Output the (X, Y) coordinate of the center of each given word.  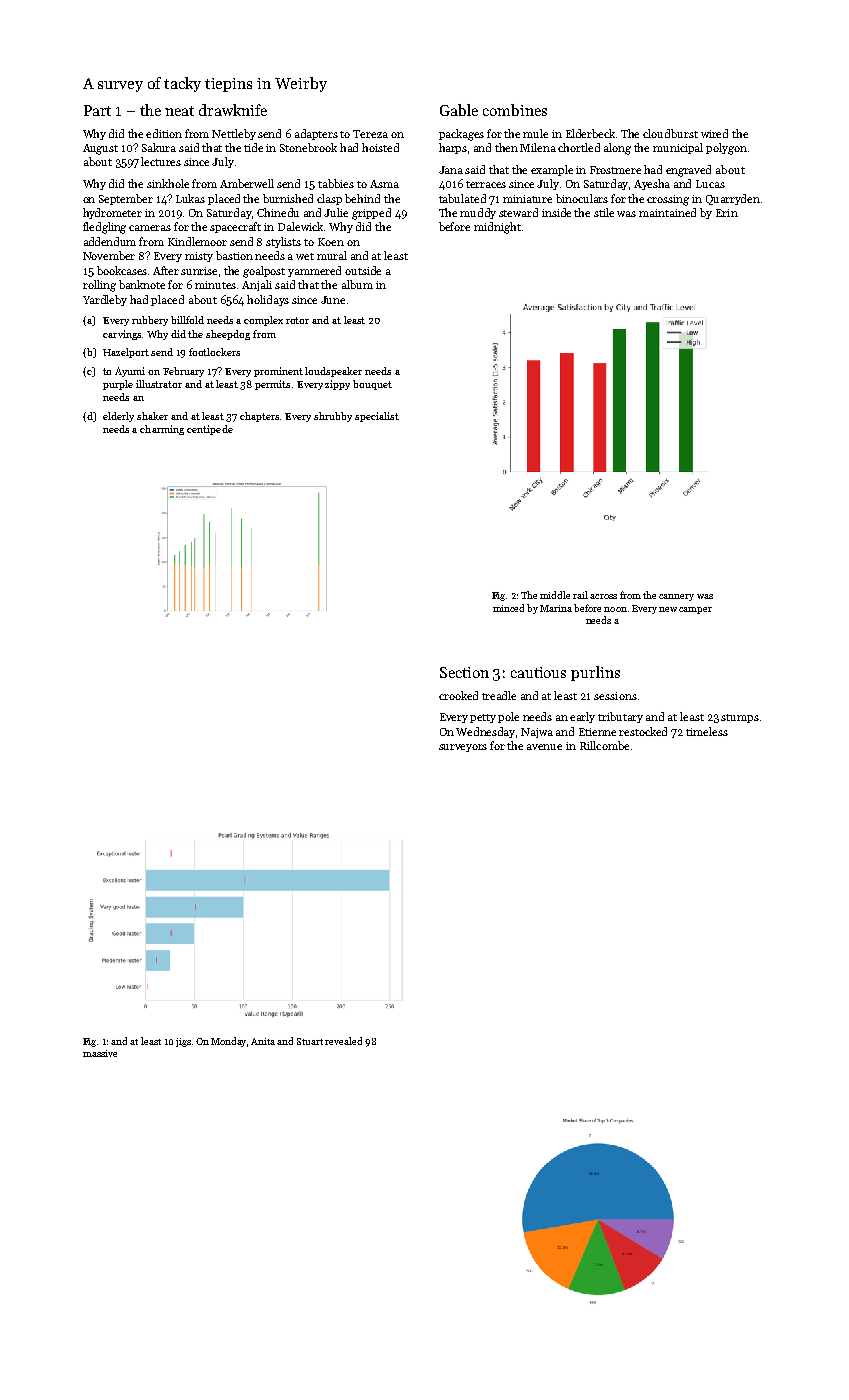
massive (100, 1053)
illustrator (159, 384)
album (357, 284)
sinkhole (168, 183)
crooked (458, 695)
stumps (740, 718)
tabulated (462, 198)
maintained (667, 212)
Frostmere (615, 170)
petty (483, 718)
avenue (544, 747)
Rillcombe (604, 745)
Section (464, 672)
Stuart (310, 1041)
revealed (343, 1041)
